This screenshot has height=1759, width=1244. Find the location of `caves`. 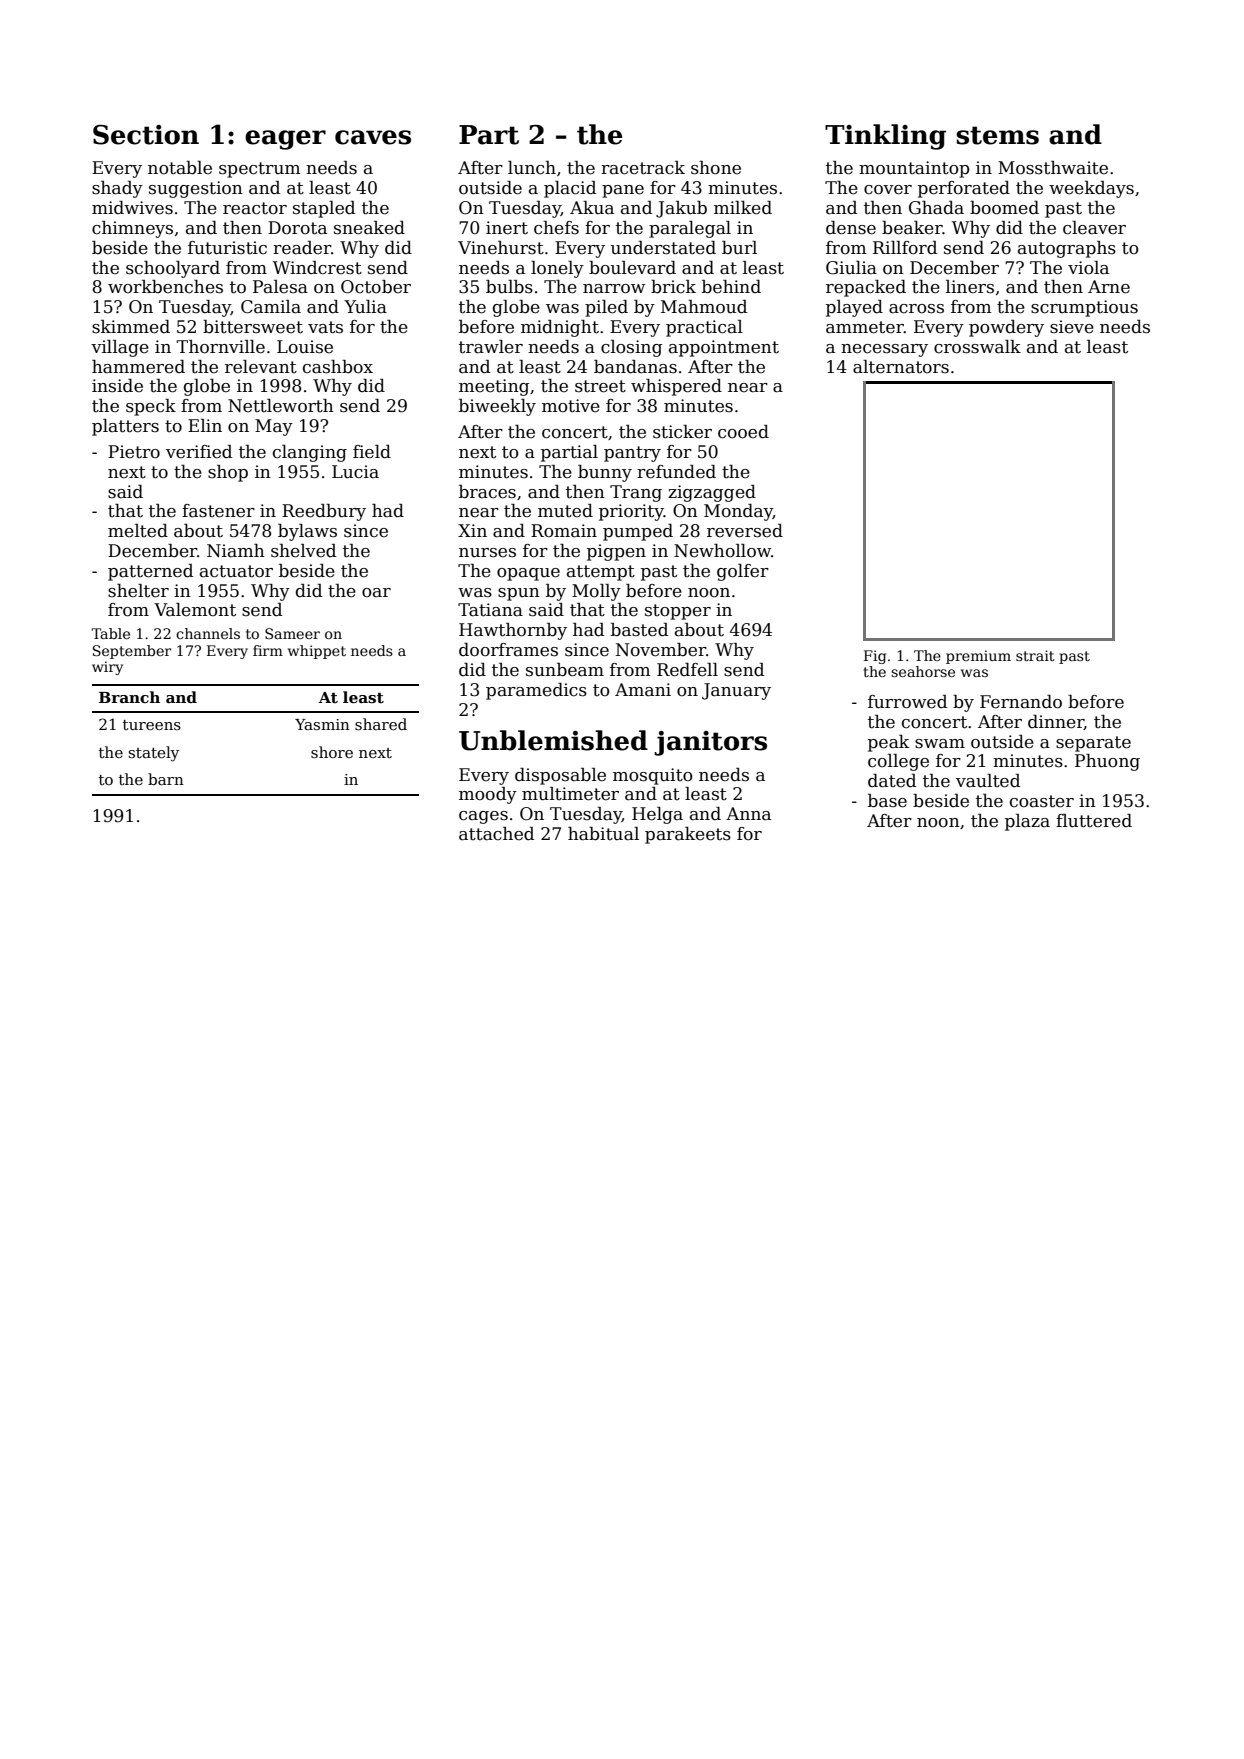

caves is located at coordinates (373, 137).
